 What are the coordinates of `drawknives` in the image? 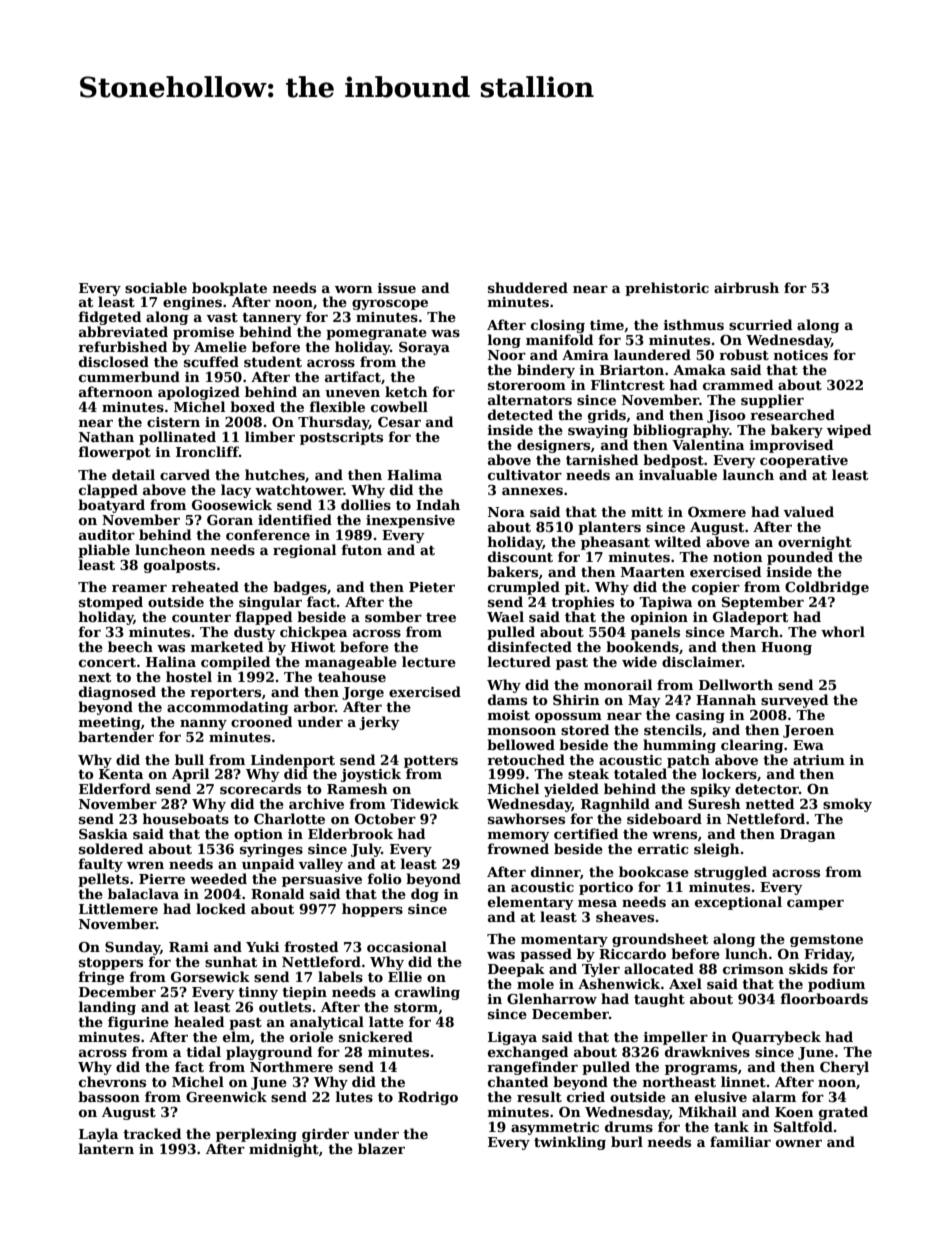 It's located at (707, 1051).
